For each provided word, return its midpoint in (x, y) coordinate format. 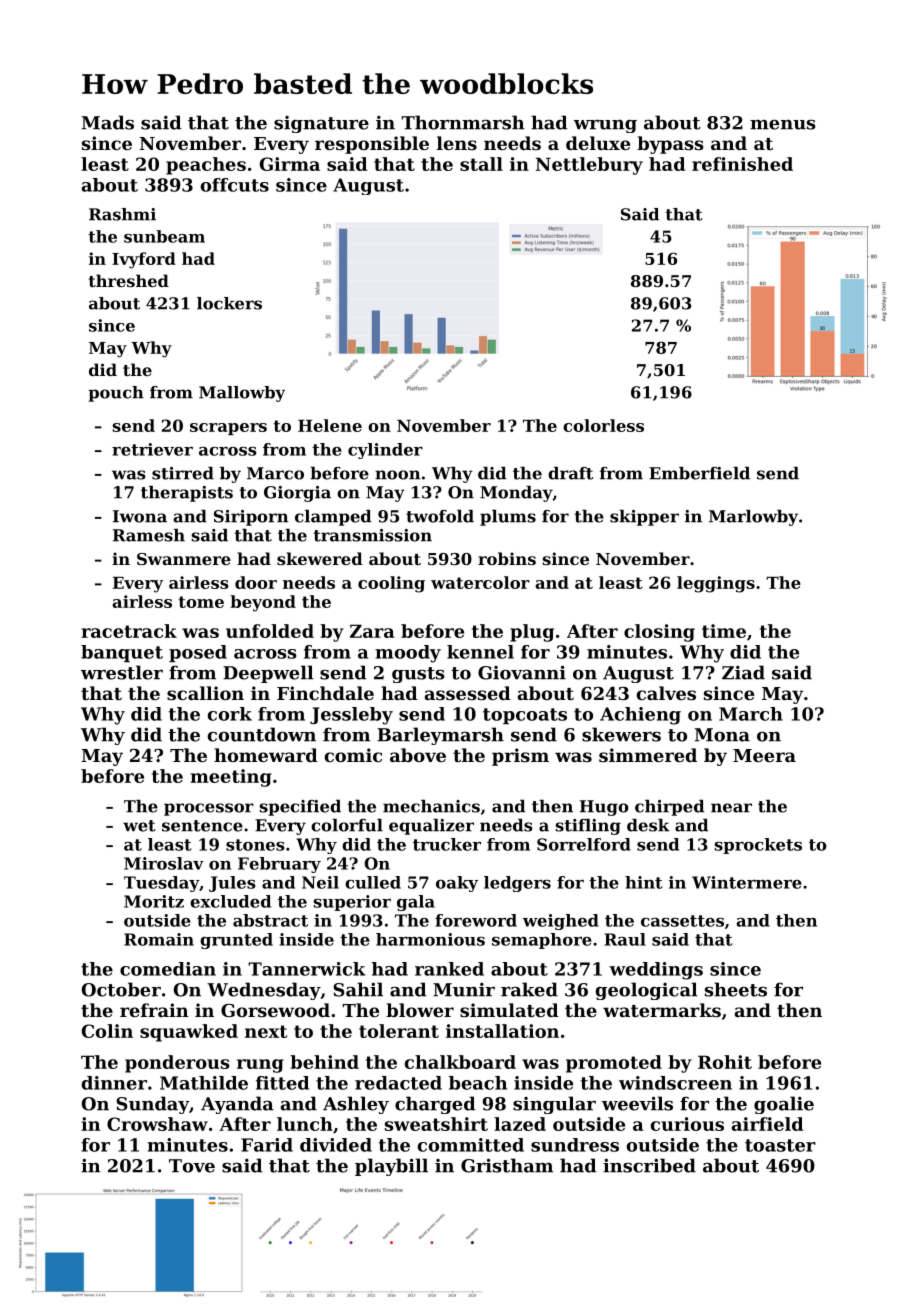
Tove (192, 1166)
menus (783, 125)
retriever (152, 449)
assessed (468, 693)
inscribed (649, 1165)
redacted (398, 1083)
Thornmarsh (462, 122)
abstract (270, 920)
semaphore (542, 941)
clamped (333, 518)
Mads (108, 122)
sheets (736, 989)
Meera (764, 755)
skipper (644, 518)
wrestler (122, 672)
